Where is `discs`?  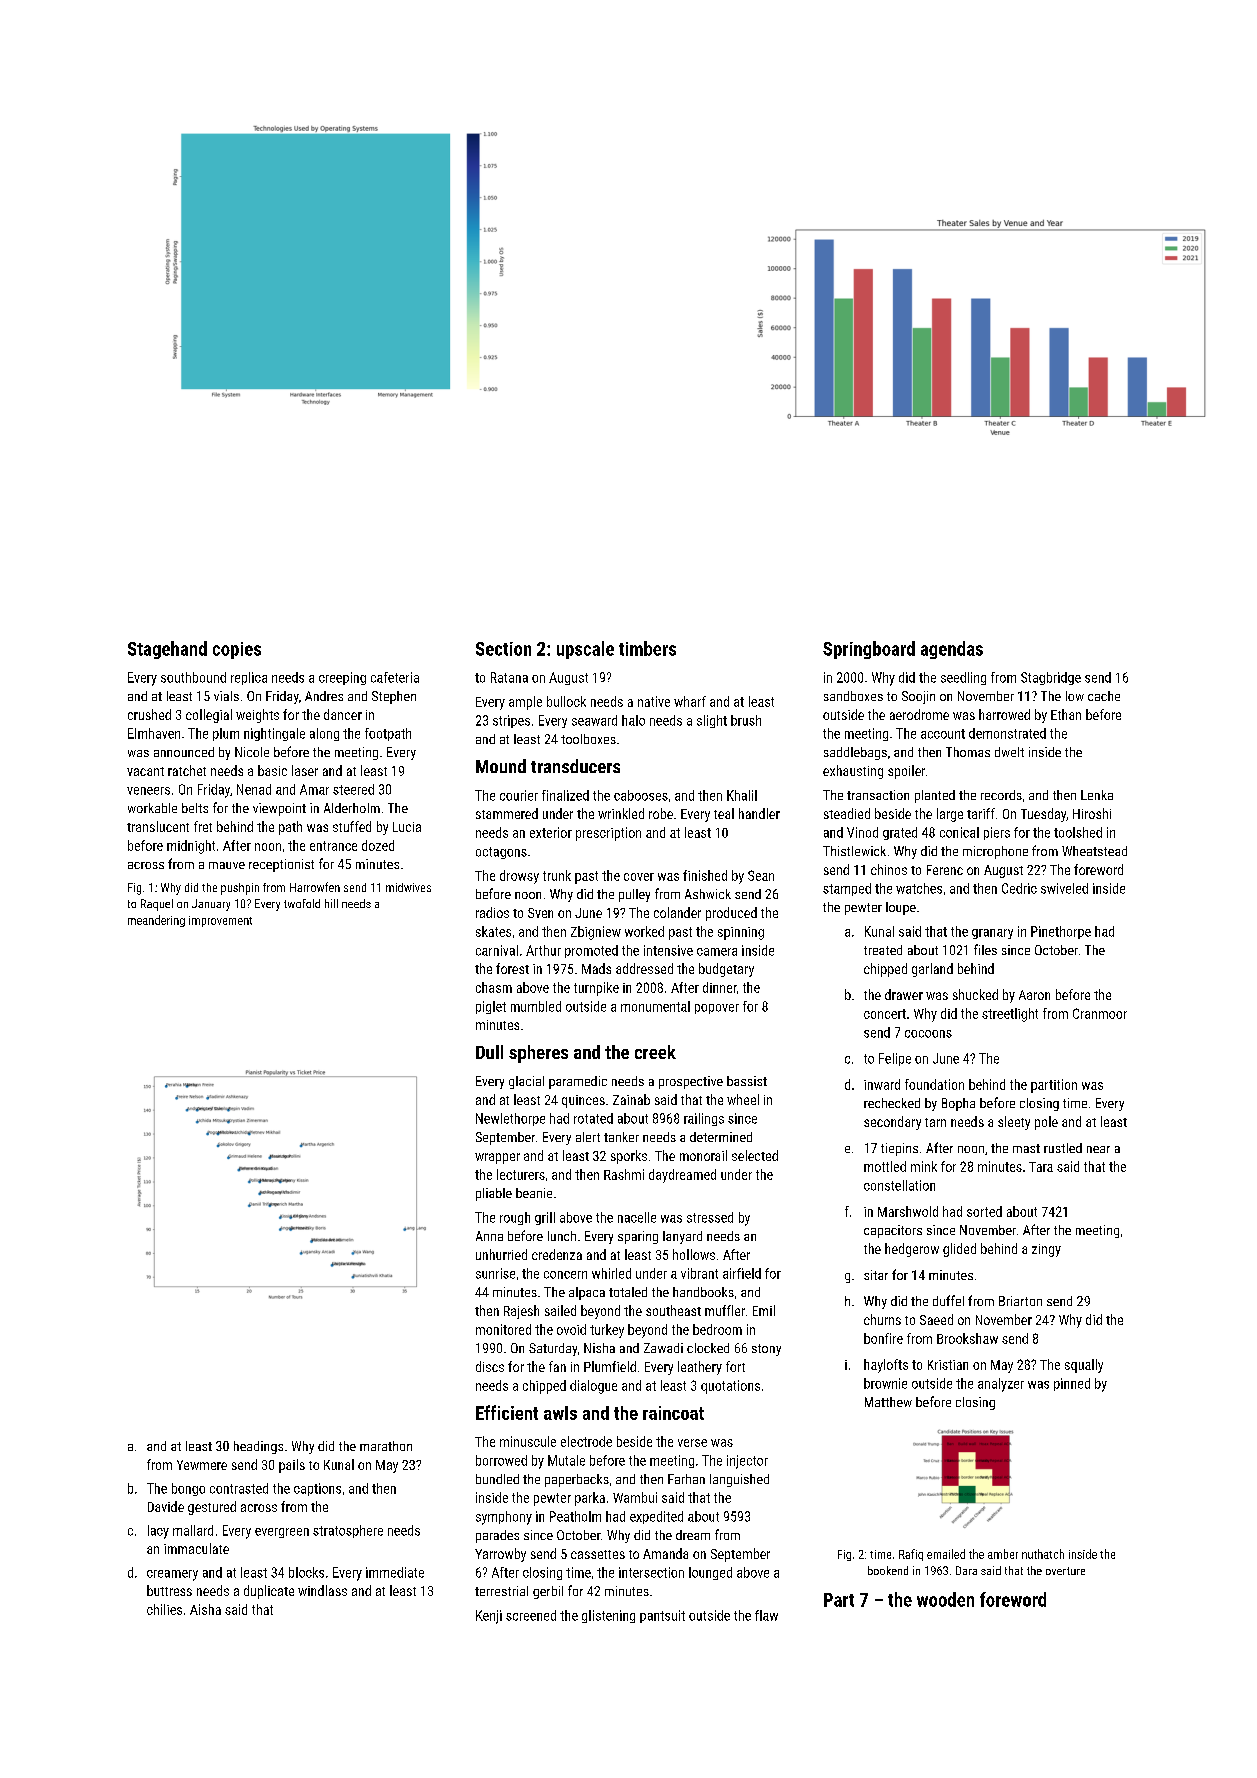 discs is located at coordinates (490, 1366).
